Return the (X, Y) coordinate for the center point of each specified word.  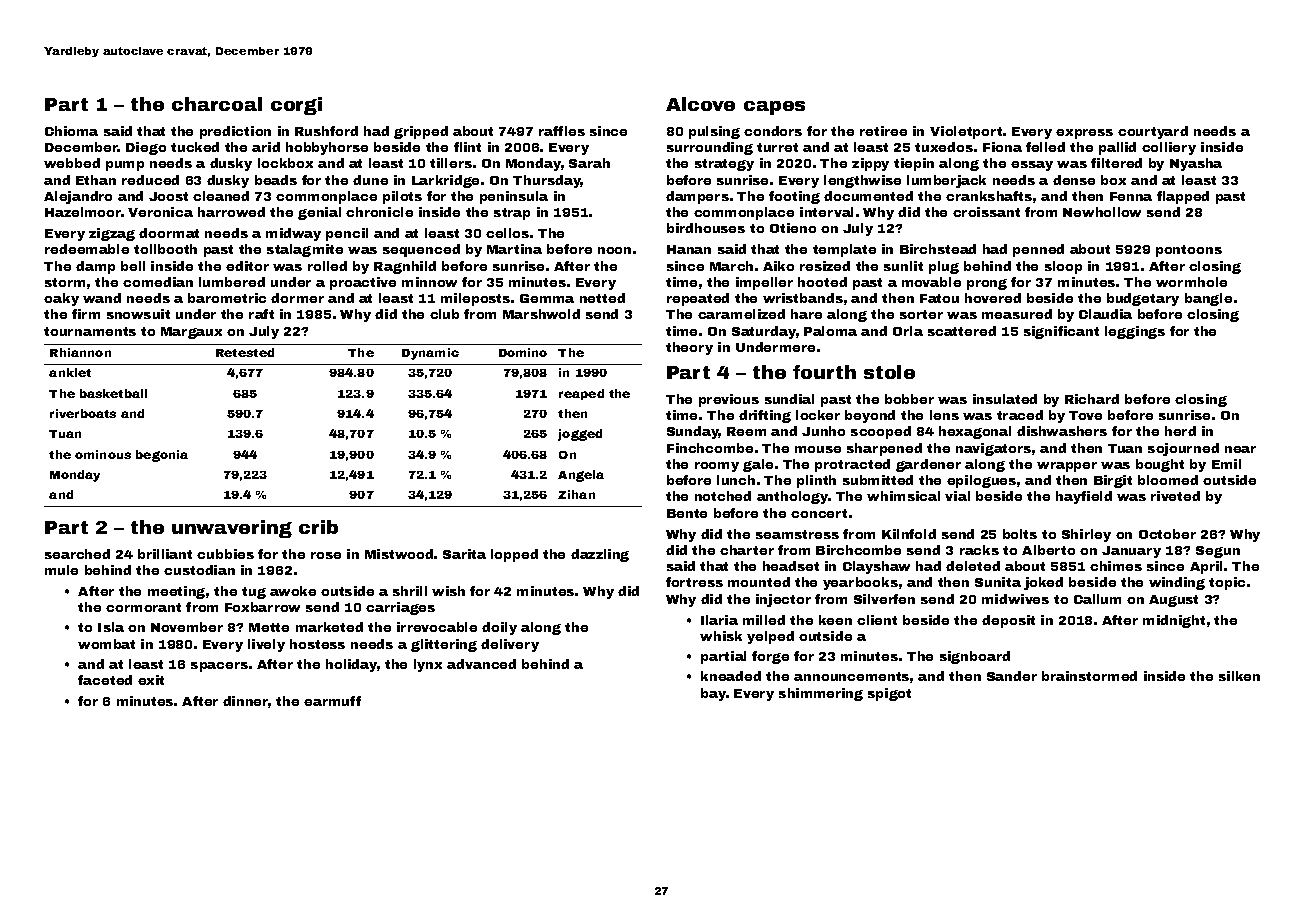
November (187, 627)
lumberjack (946, 181)
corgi (296, 106)
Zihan (576, 494)
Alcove (700, 104)
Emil (1226, 464)
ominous (103, 454)
